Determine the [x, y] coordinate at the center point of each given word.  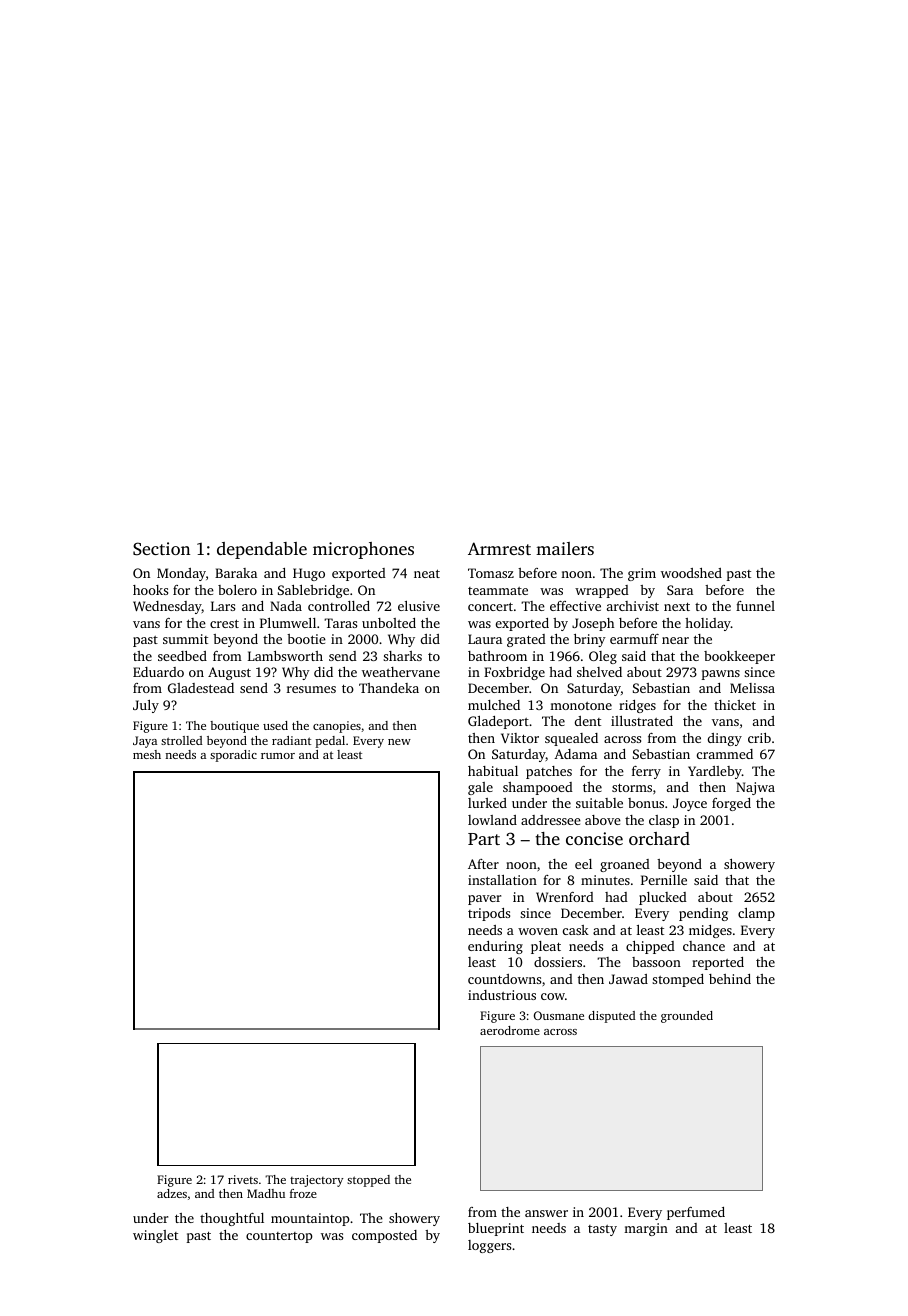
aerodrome [510, 1030]
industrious [502, 995]
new [399, 742]
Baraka [236, 573]
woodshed [691, 573]
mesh [147, 754]
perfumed [696, 1213]
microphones [363, 550]
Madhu [266, 1193]
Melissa [752, 688]
